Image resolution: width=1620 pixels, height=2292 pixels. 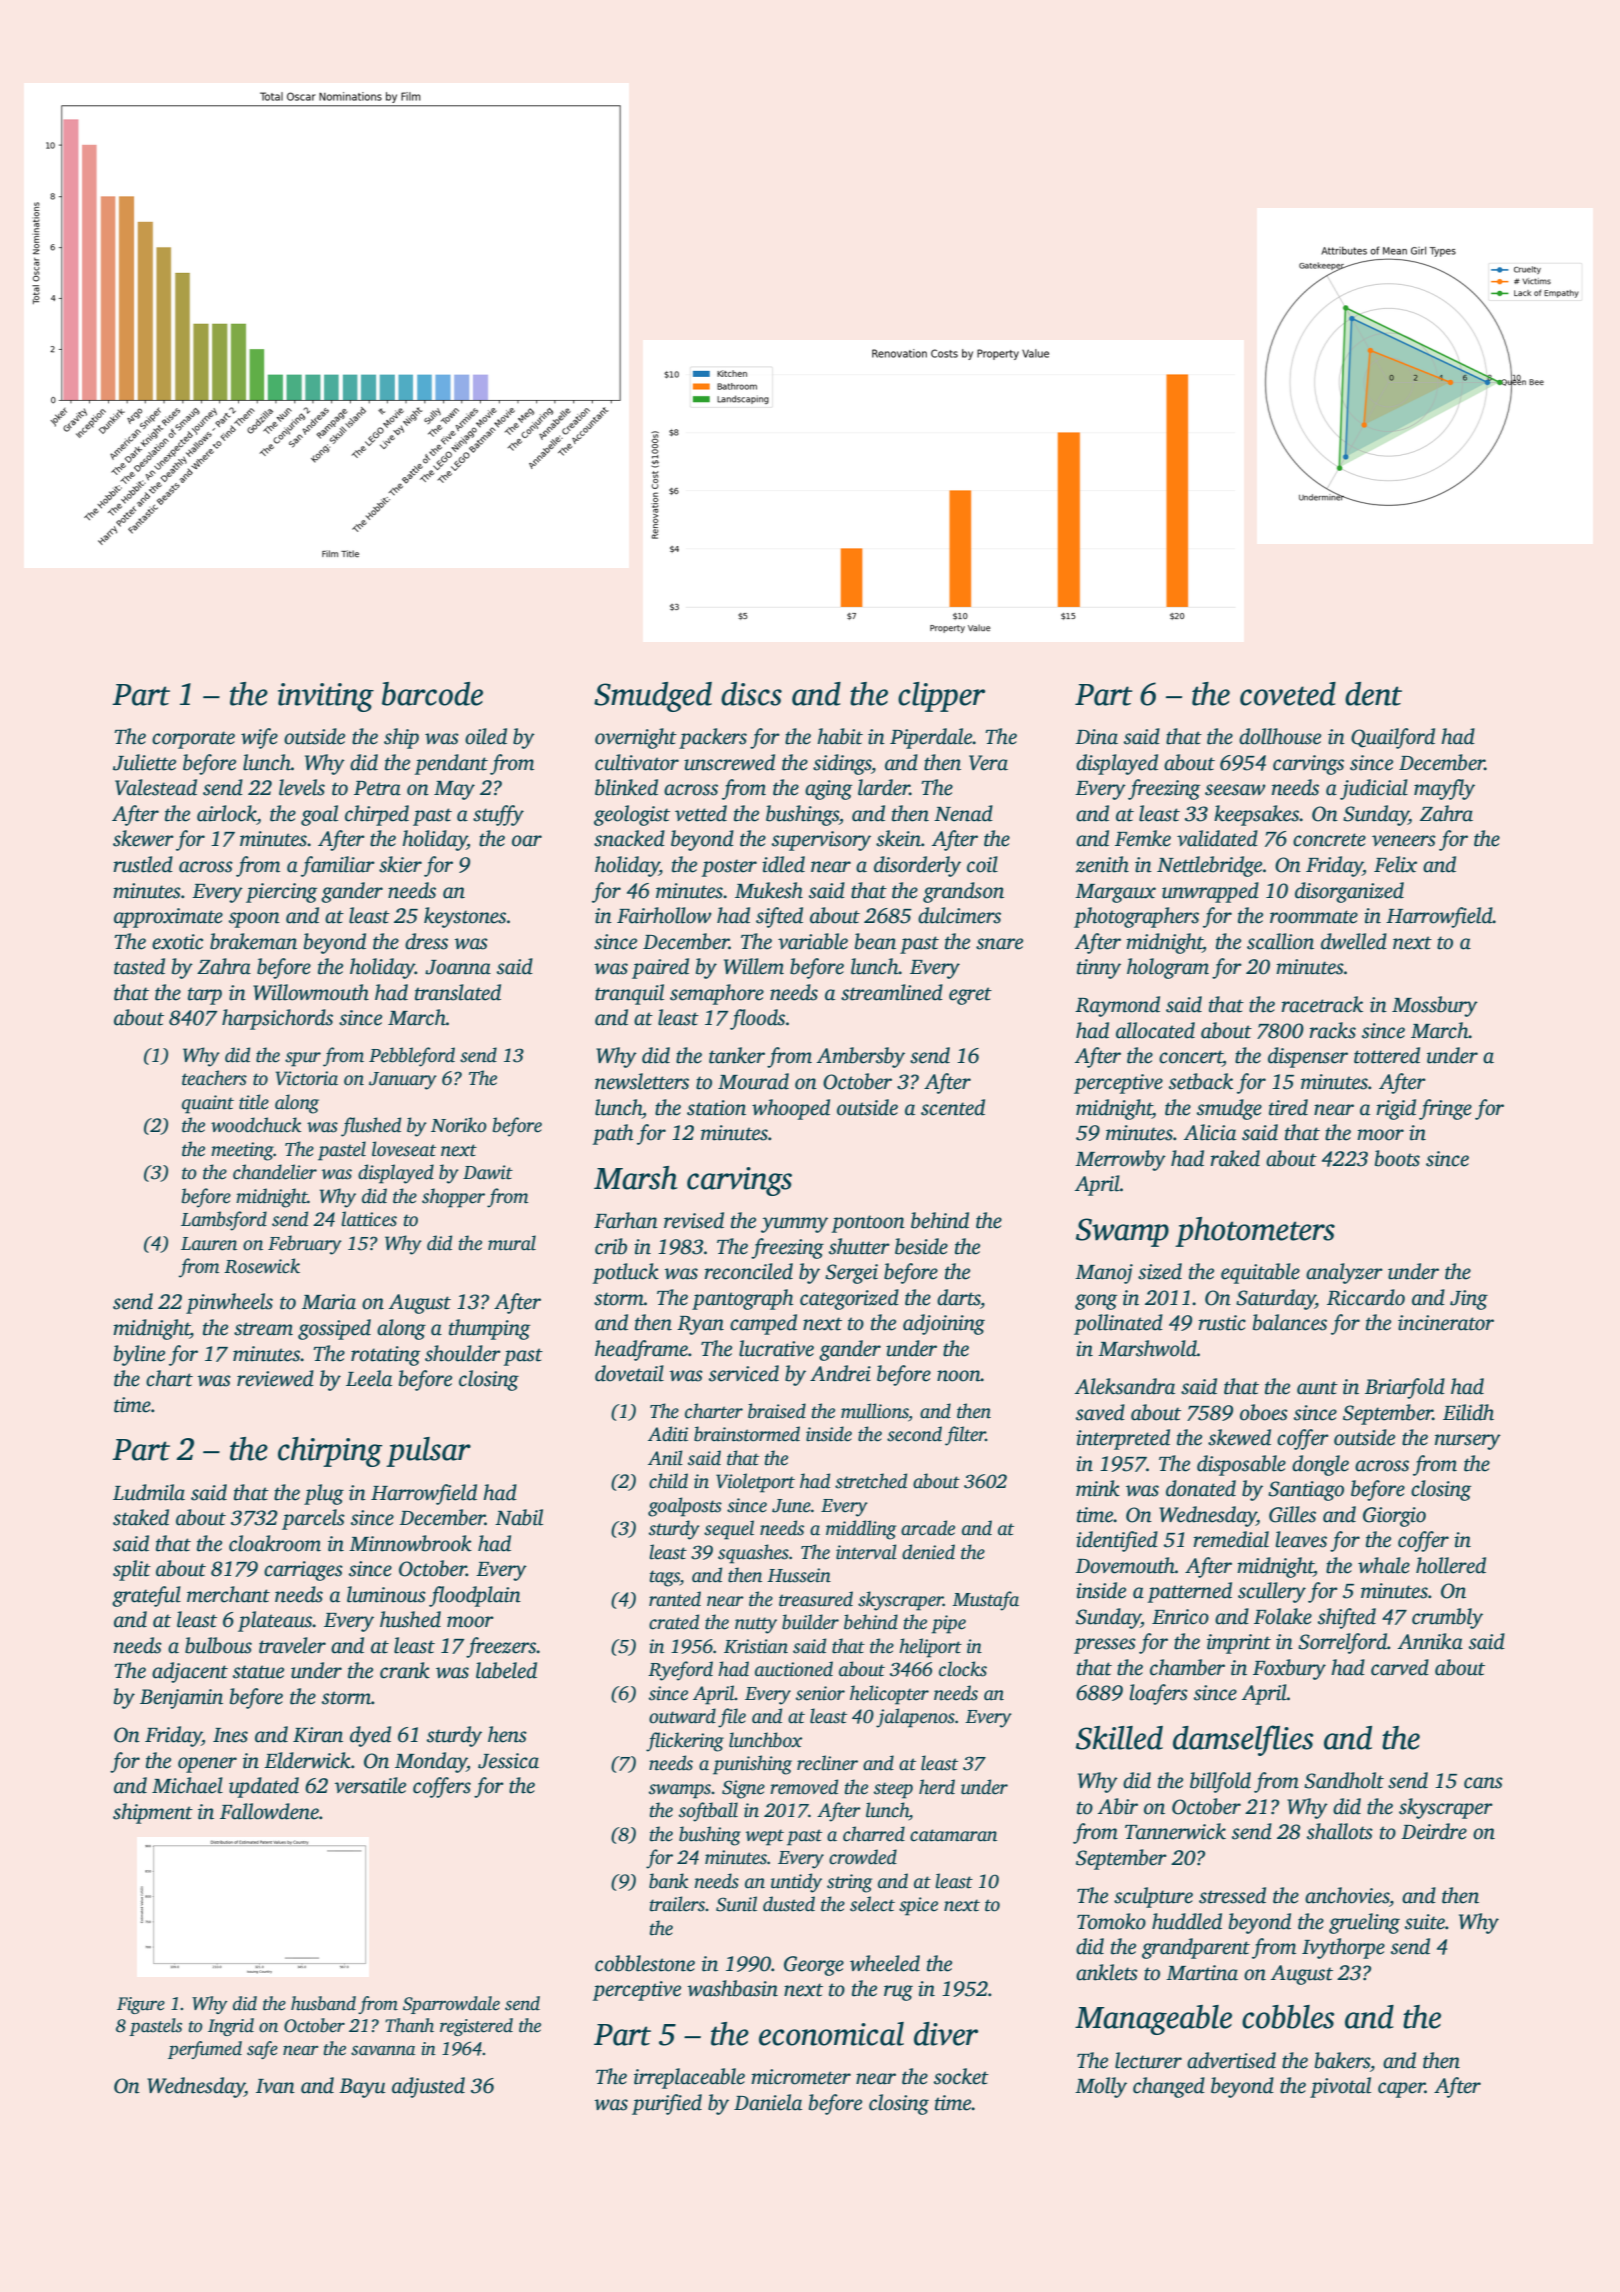 What do you see at coordinates (1175, 1831) in the screenshot?
I see `Tannerwick` at bounding box center [1175, 1831].
